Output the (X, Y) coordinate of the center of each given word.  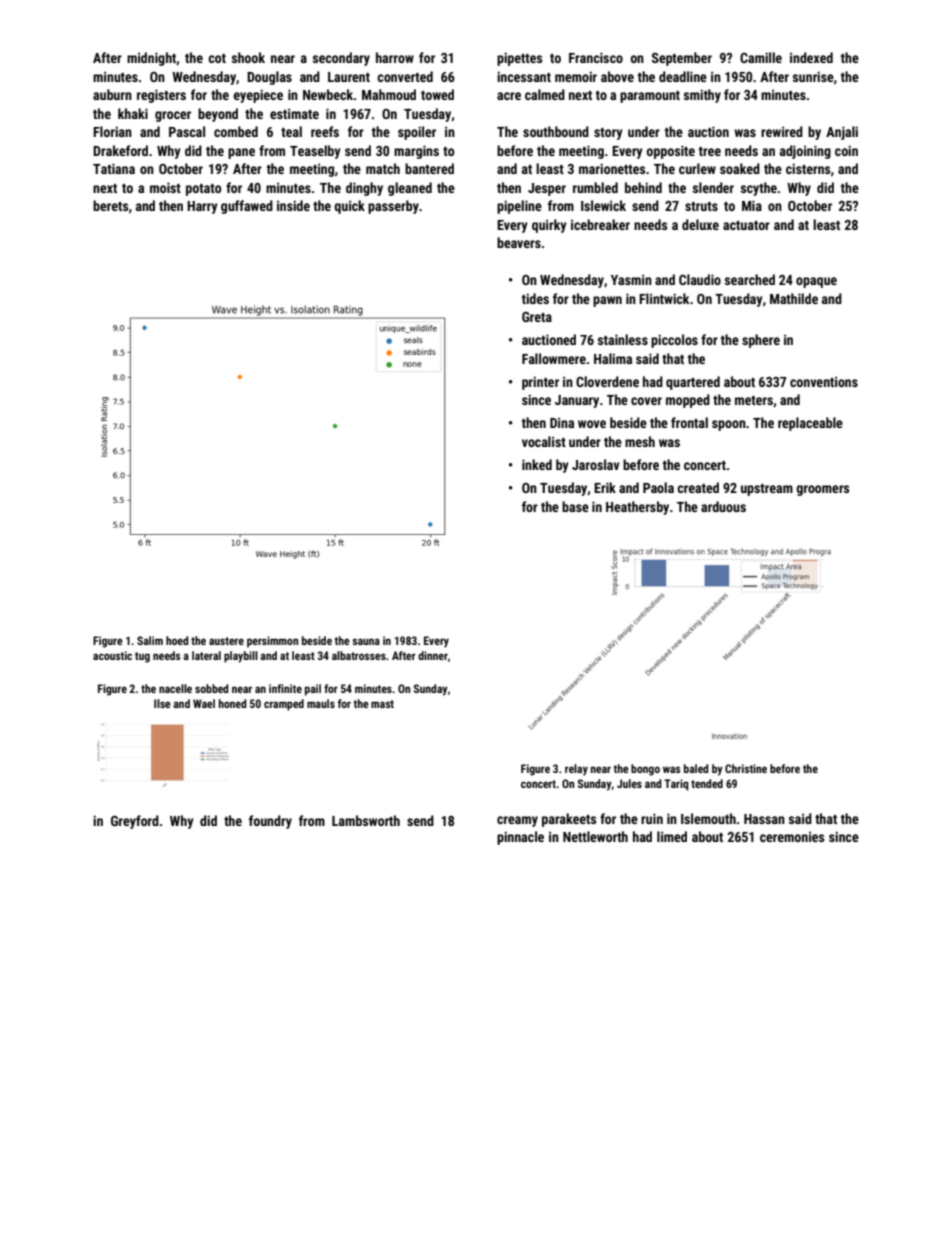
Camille (761, 57)
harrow (395, 57)
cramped (284, 705)
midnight (152, 59)
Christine (746, 768)
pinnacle (520, 838)
